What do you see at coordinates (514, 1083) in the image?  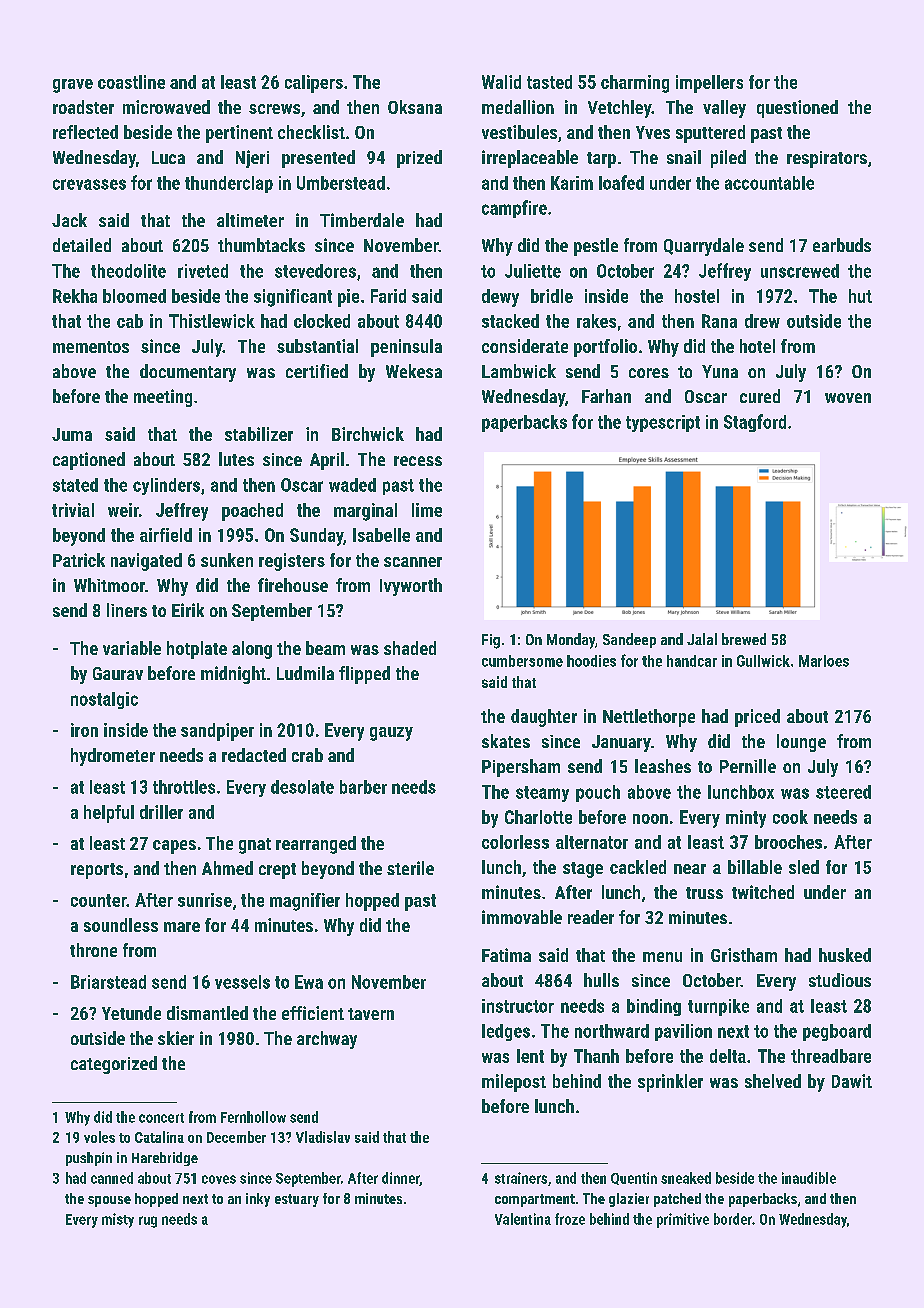 I see `milepost` at bounding box center [514, 1083].
